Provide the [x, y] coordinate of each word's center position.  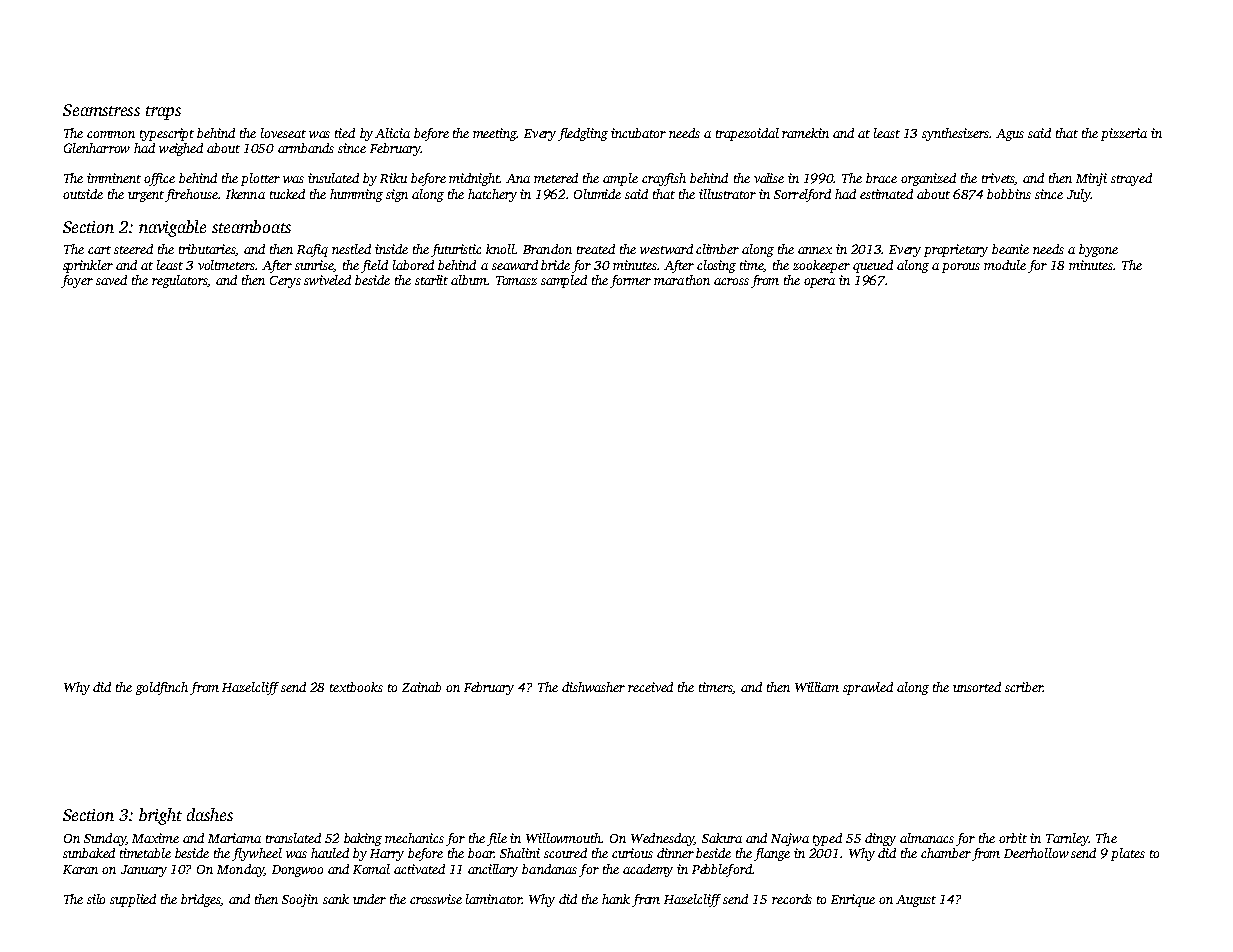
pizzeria [1124, 134]
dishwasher [593, 687]
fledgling [583, 134]
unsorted [977, 687]
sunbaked [89, 853]
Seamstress [101, 110]
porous [961, 268]
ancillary [493, 870]
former [630, 281]
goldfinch [162, 688]
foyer [77, 281]
